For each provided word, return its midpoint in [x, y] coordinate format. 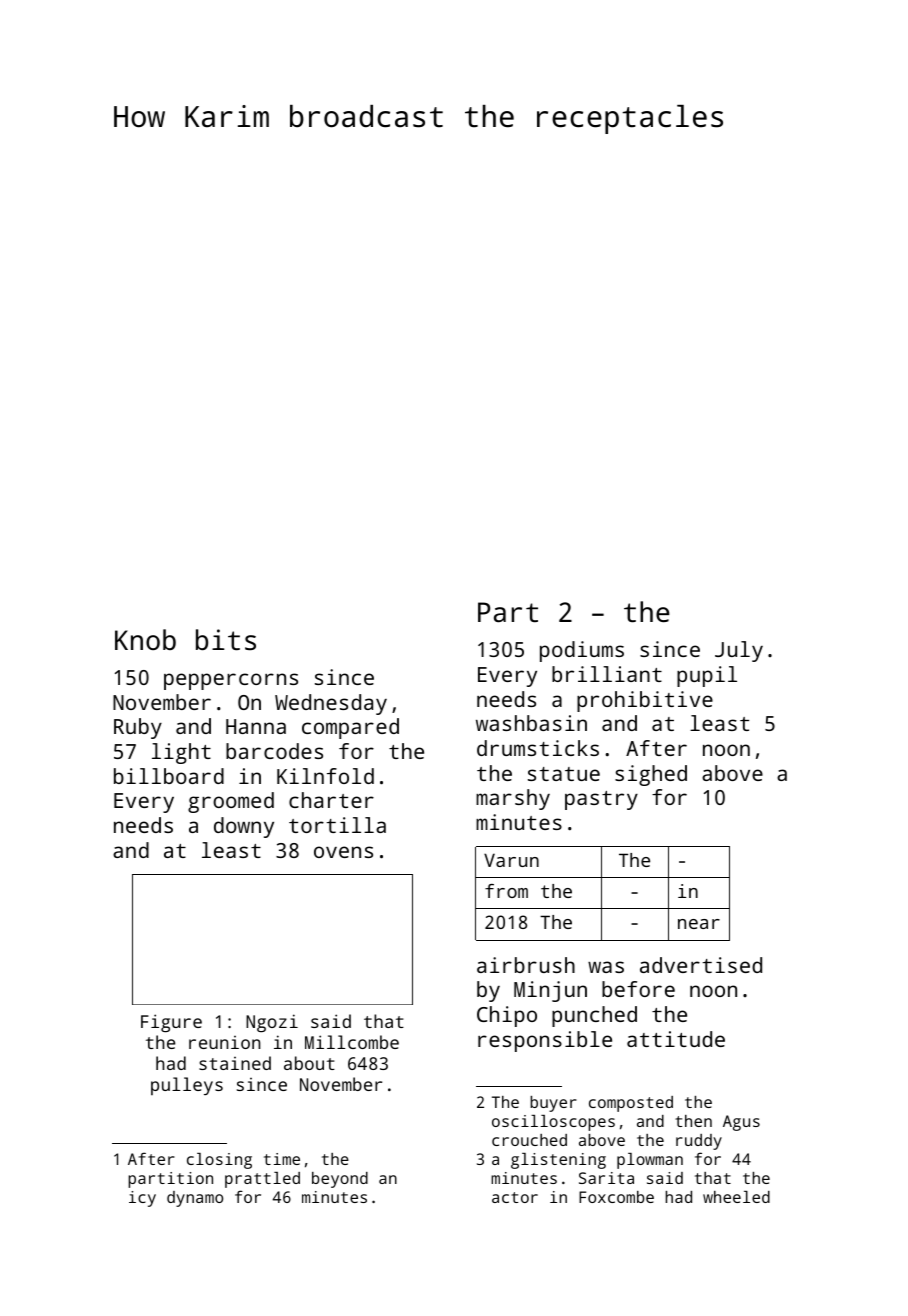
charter [331, 800]
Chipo [507, 1016]
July [739, 651]
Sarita [606, 1178]
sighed [651, 775]
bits [226, 640]
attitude [676, 1039]
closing [219, 1161]
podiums [582, 651]
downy [244, 827]
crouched [529, 1140]
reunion [225, 1042]
